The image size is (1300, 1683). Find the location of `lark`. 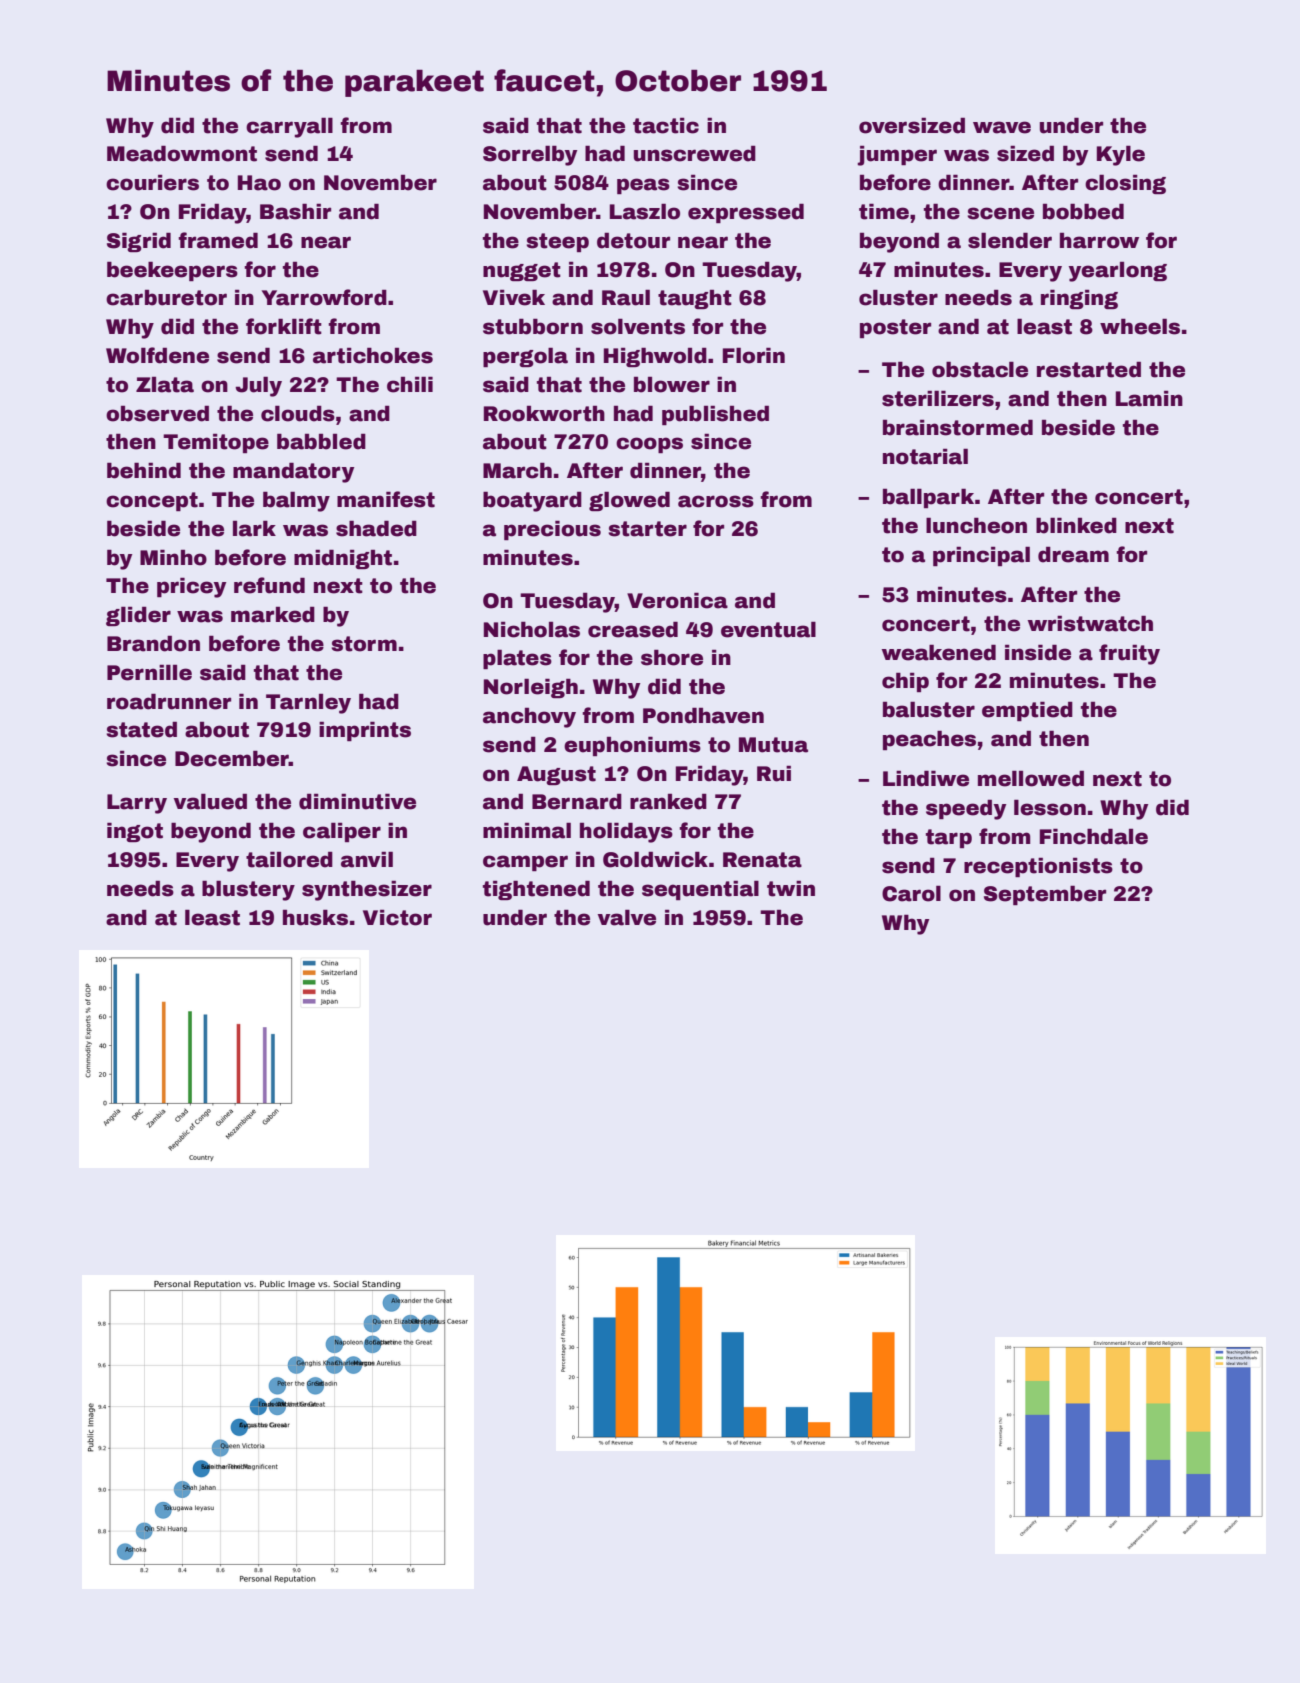

lark is located at coordinates (254, 528).
